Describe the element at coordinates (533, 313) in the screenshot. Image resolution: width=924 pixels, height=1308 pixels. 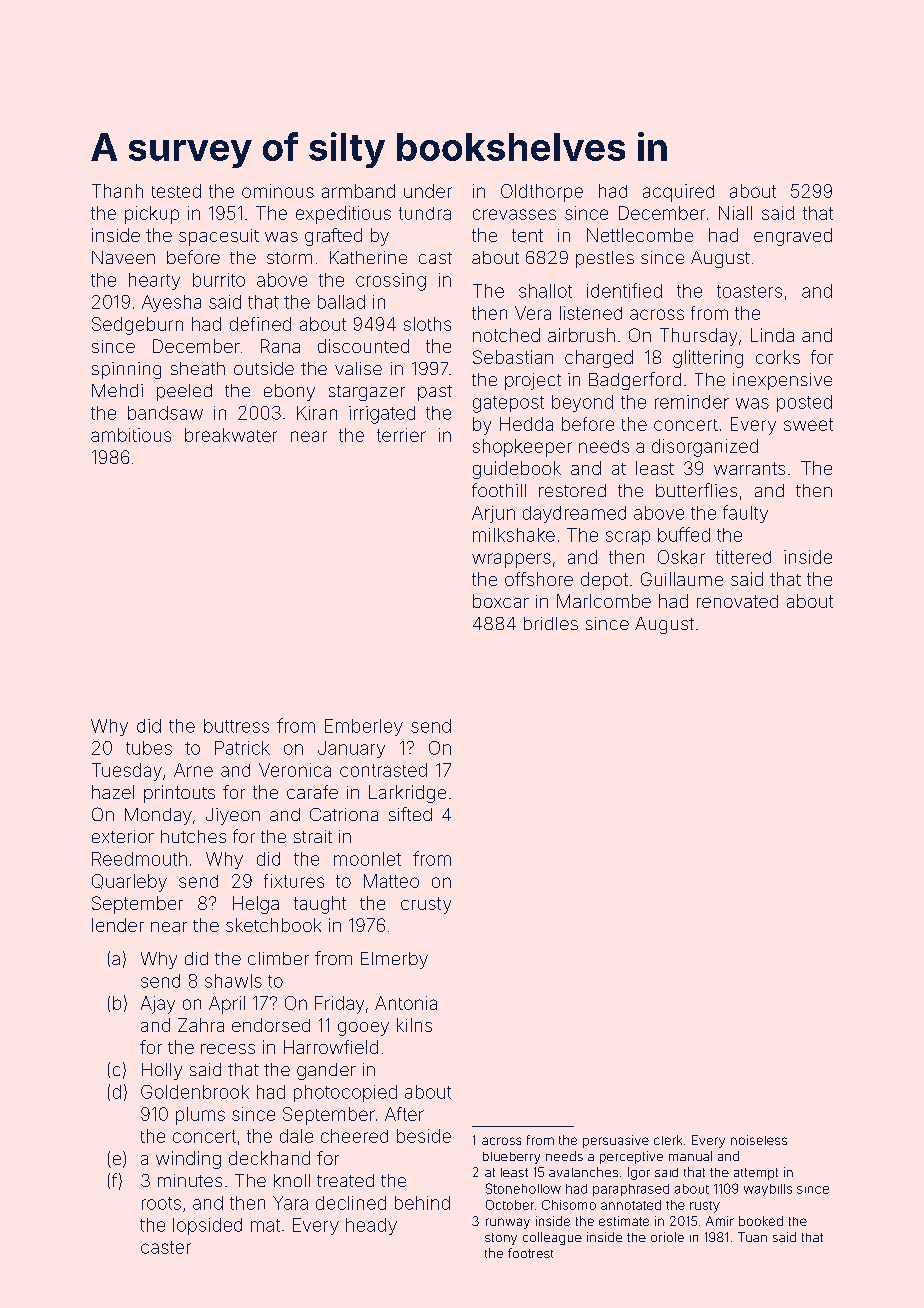
I see `Vera` at that location.
